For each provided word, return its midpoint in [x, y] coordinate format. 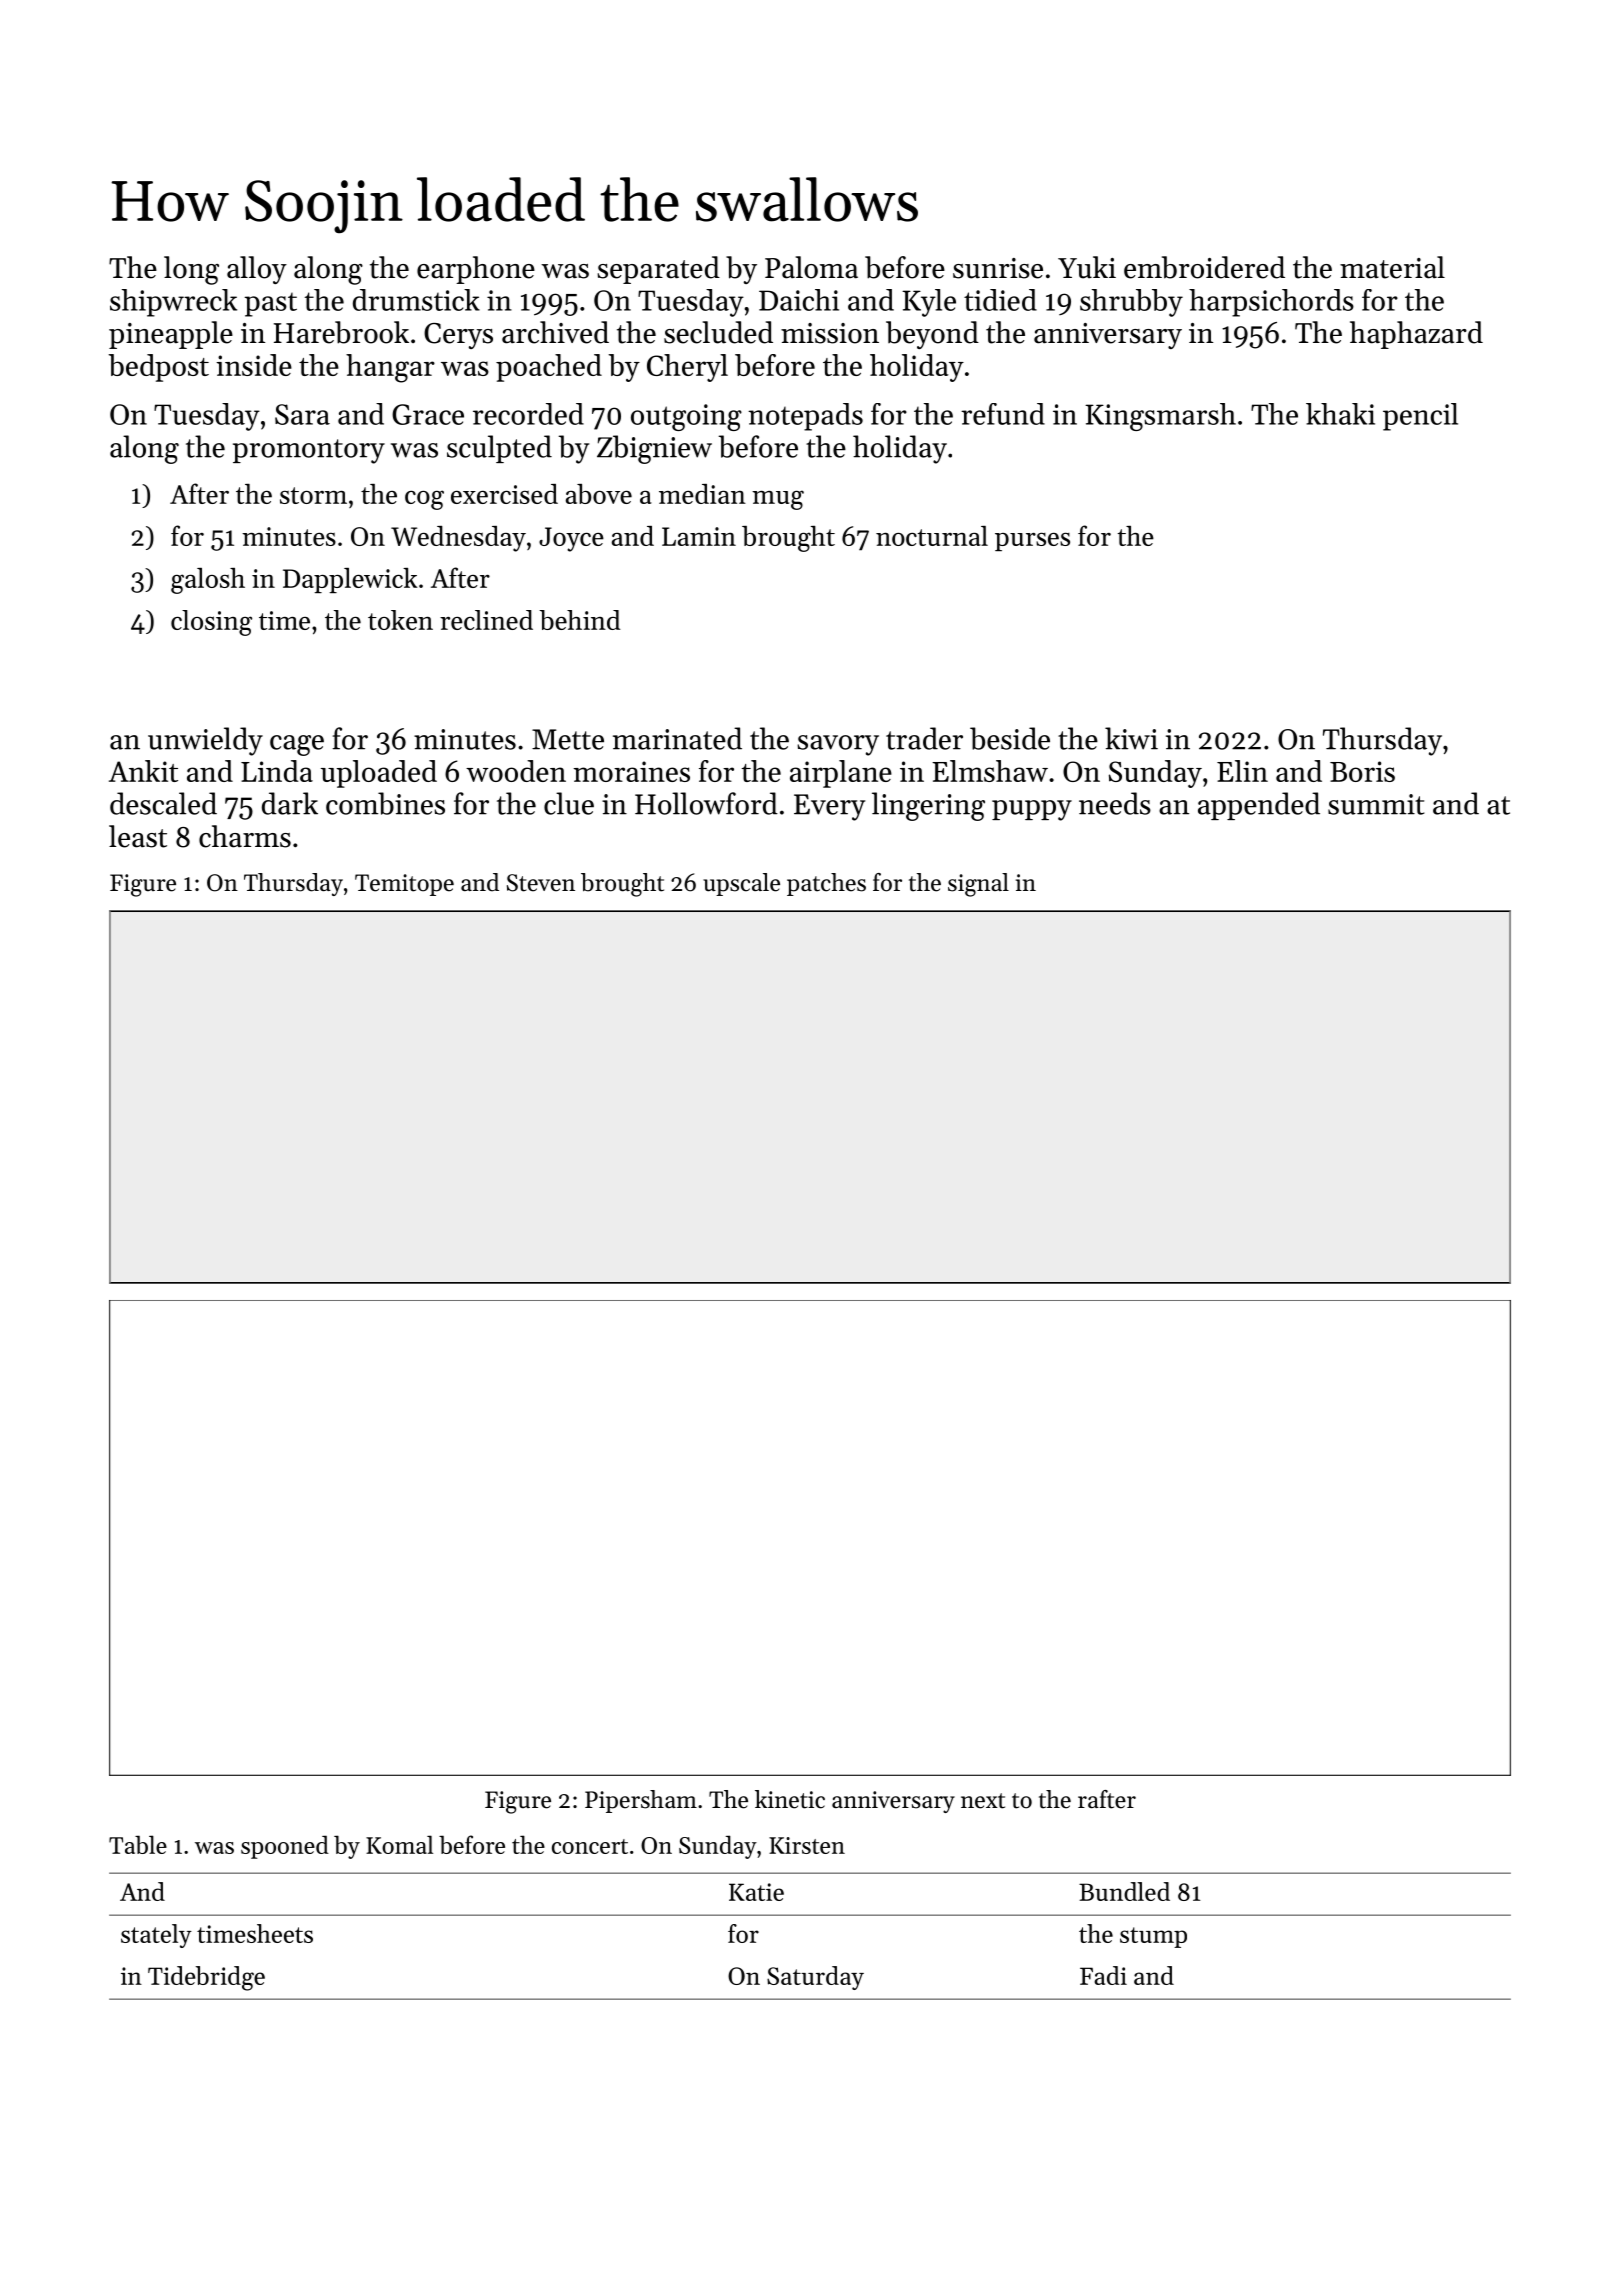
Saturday [815, 1978]
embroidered [1204, 267]
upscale [741, 884]
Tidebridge [206, 1978]
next [983, 1801]
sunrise [998, 268]
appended [1259, 806]
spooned [285, 1847]
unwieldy [205, 741]
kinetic [790, 1799]
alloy [257, 270]
